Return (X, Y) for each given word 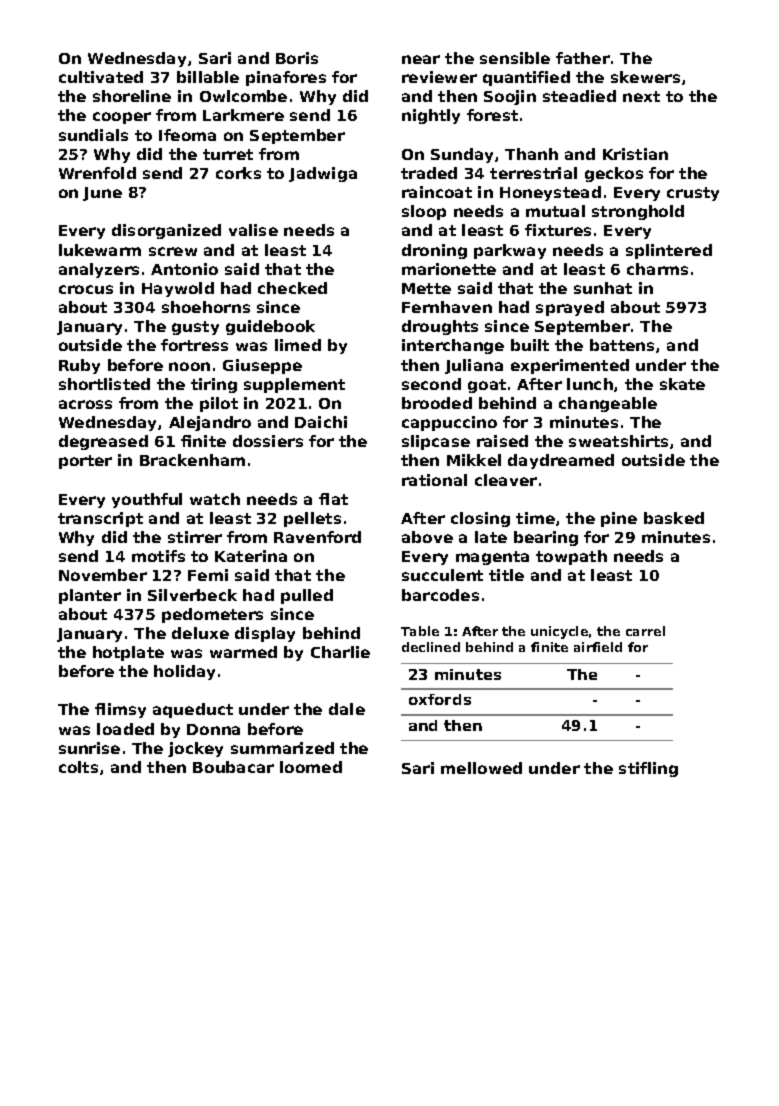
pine (619, 519)
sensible (515, 58)
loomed (311, 767)
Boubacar (233, 767)
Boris (297, 58)
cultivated (101, 77)
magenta (492, 558)
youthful (147, 500)
